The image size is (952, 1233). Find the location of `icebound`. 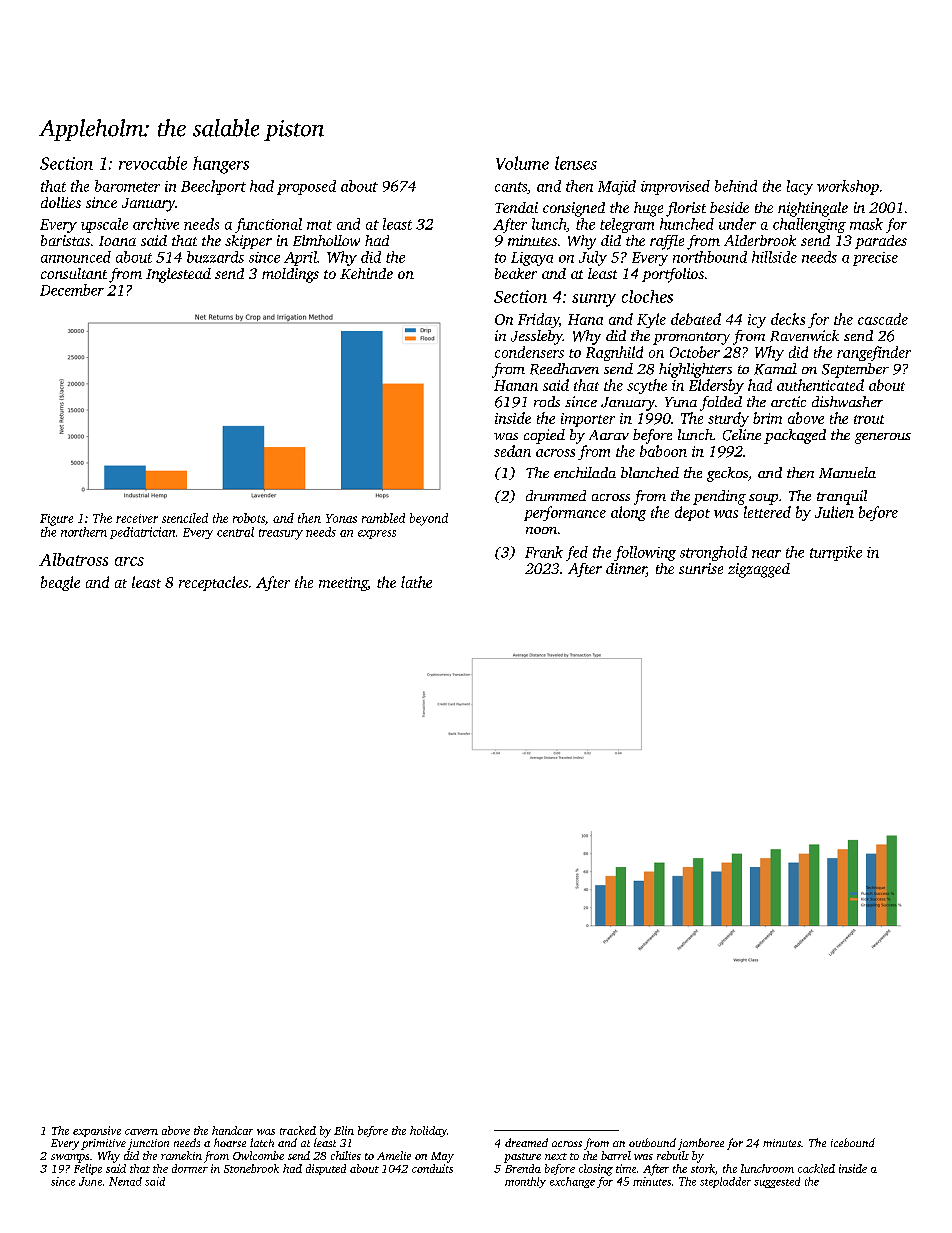

icebound is located at coordinates (853, 1142).
